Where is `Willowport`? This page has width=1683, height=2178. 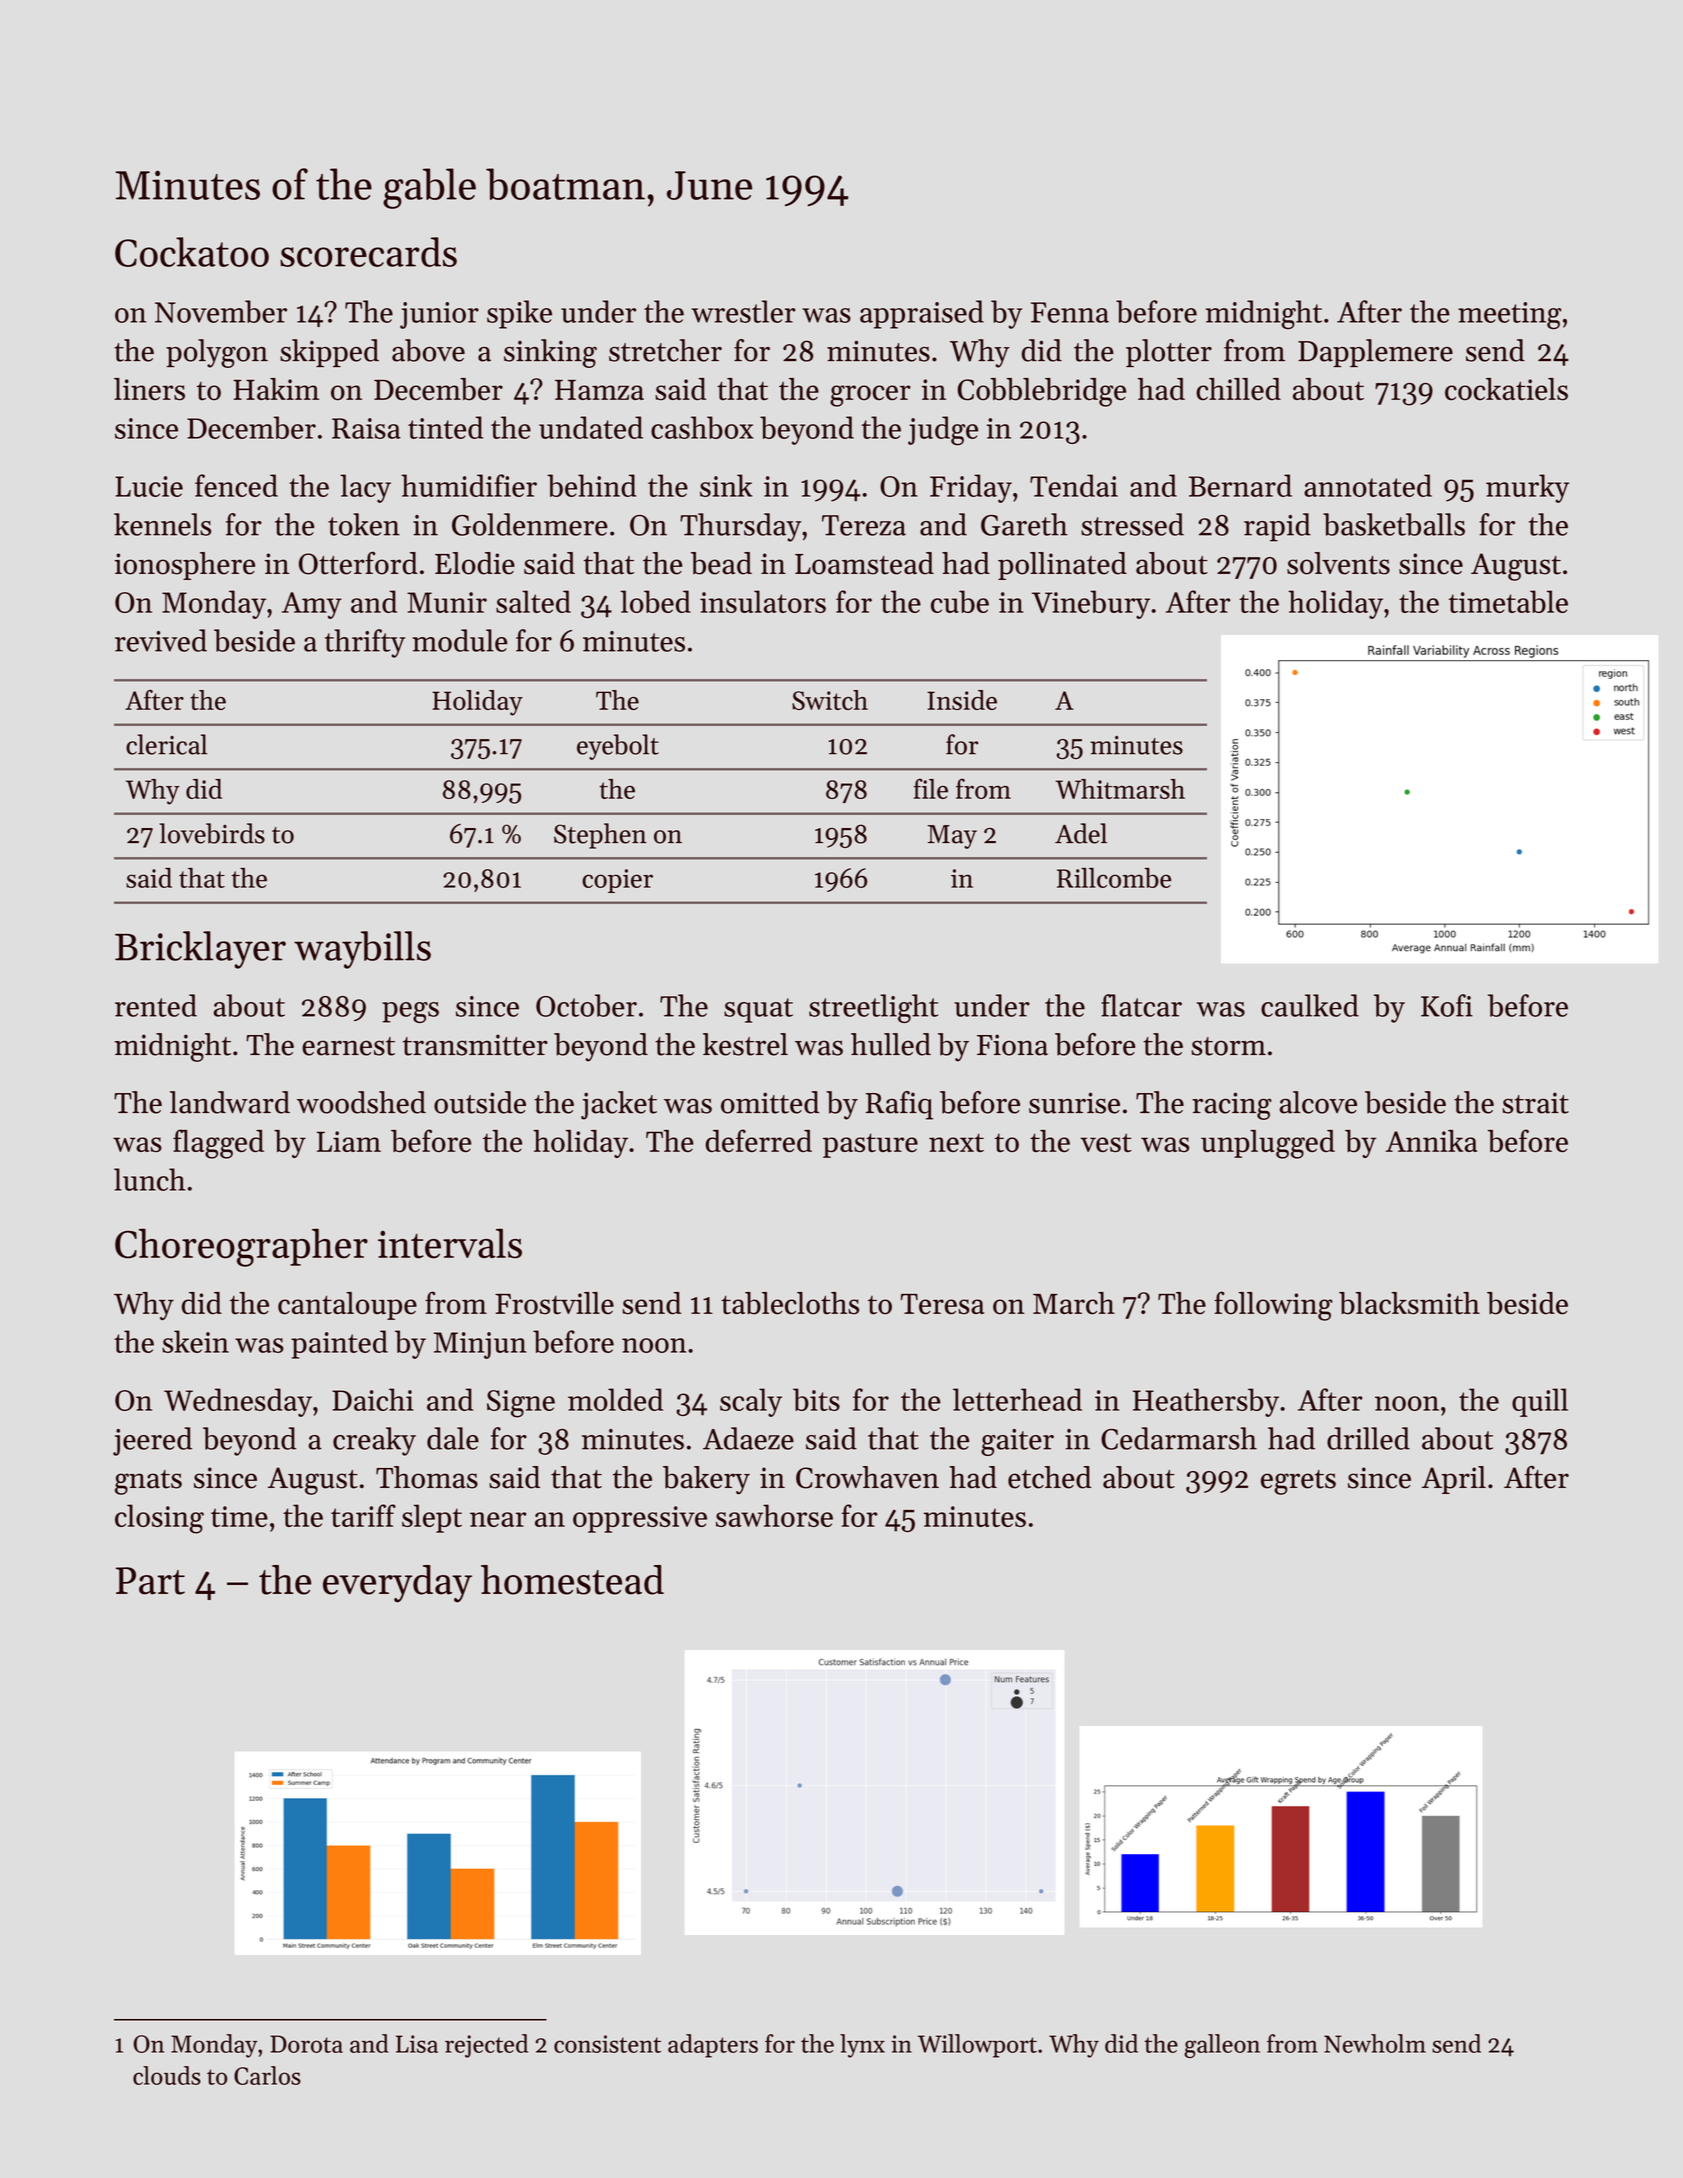
Willowport is located at coordinates (977, 2046).
